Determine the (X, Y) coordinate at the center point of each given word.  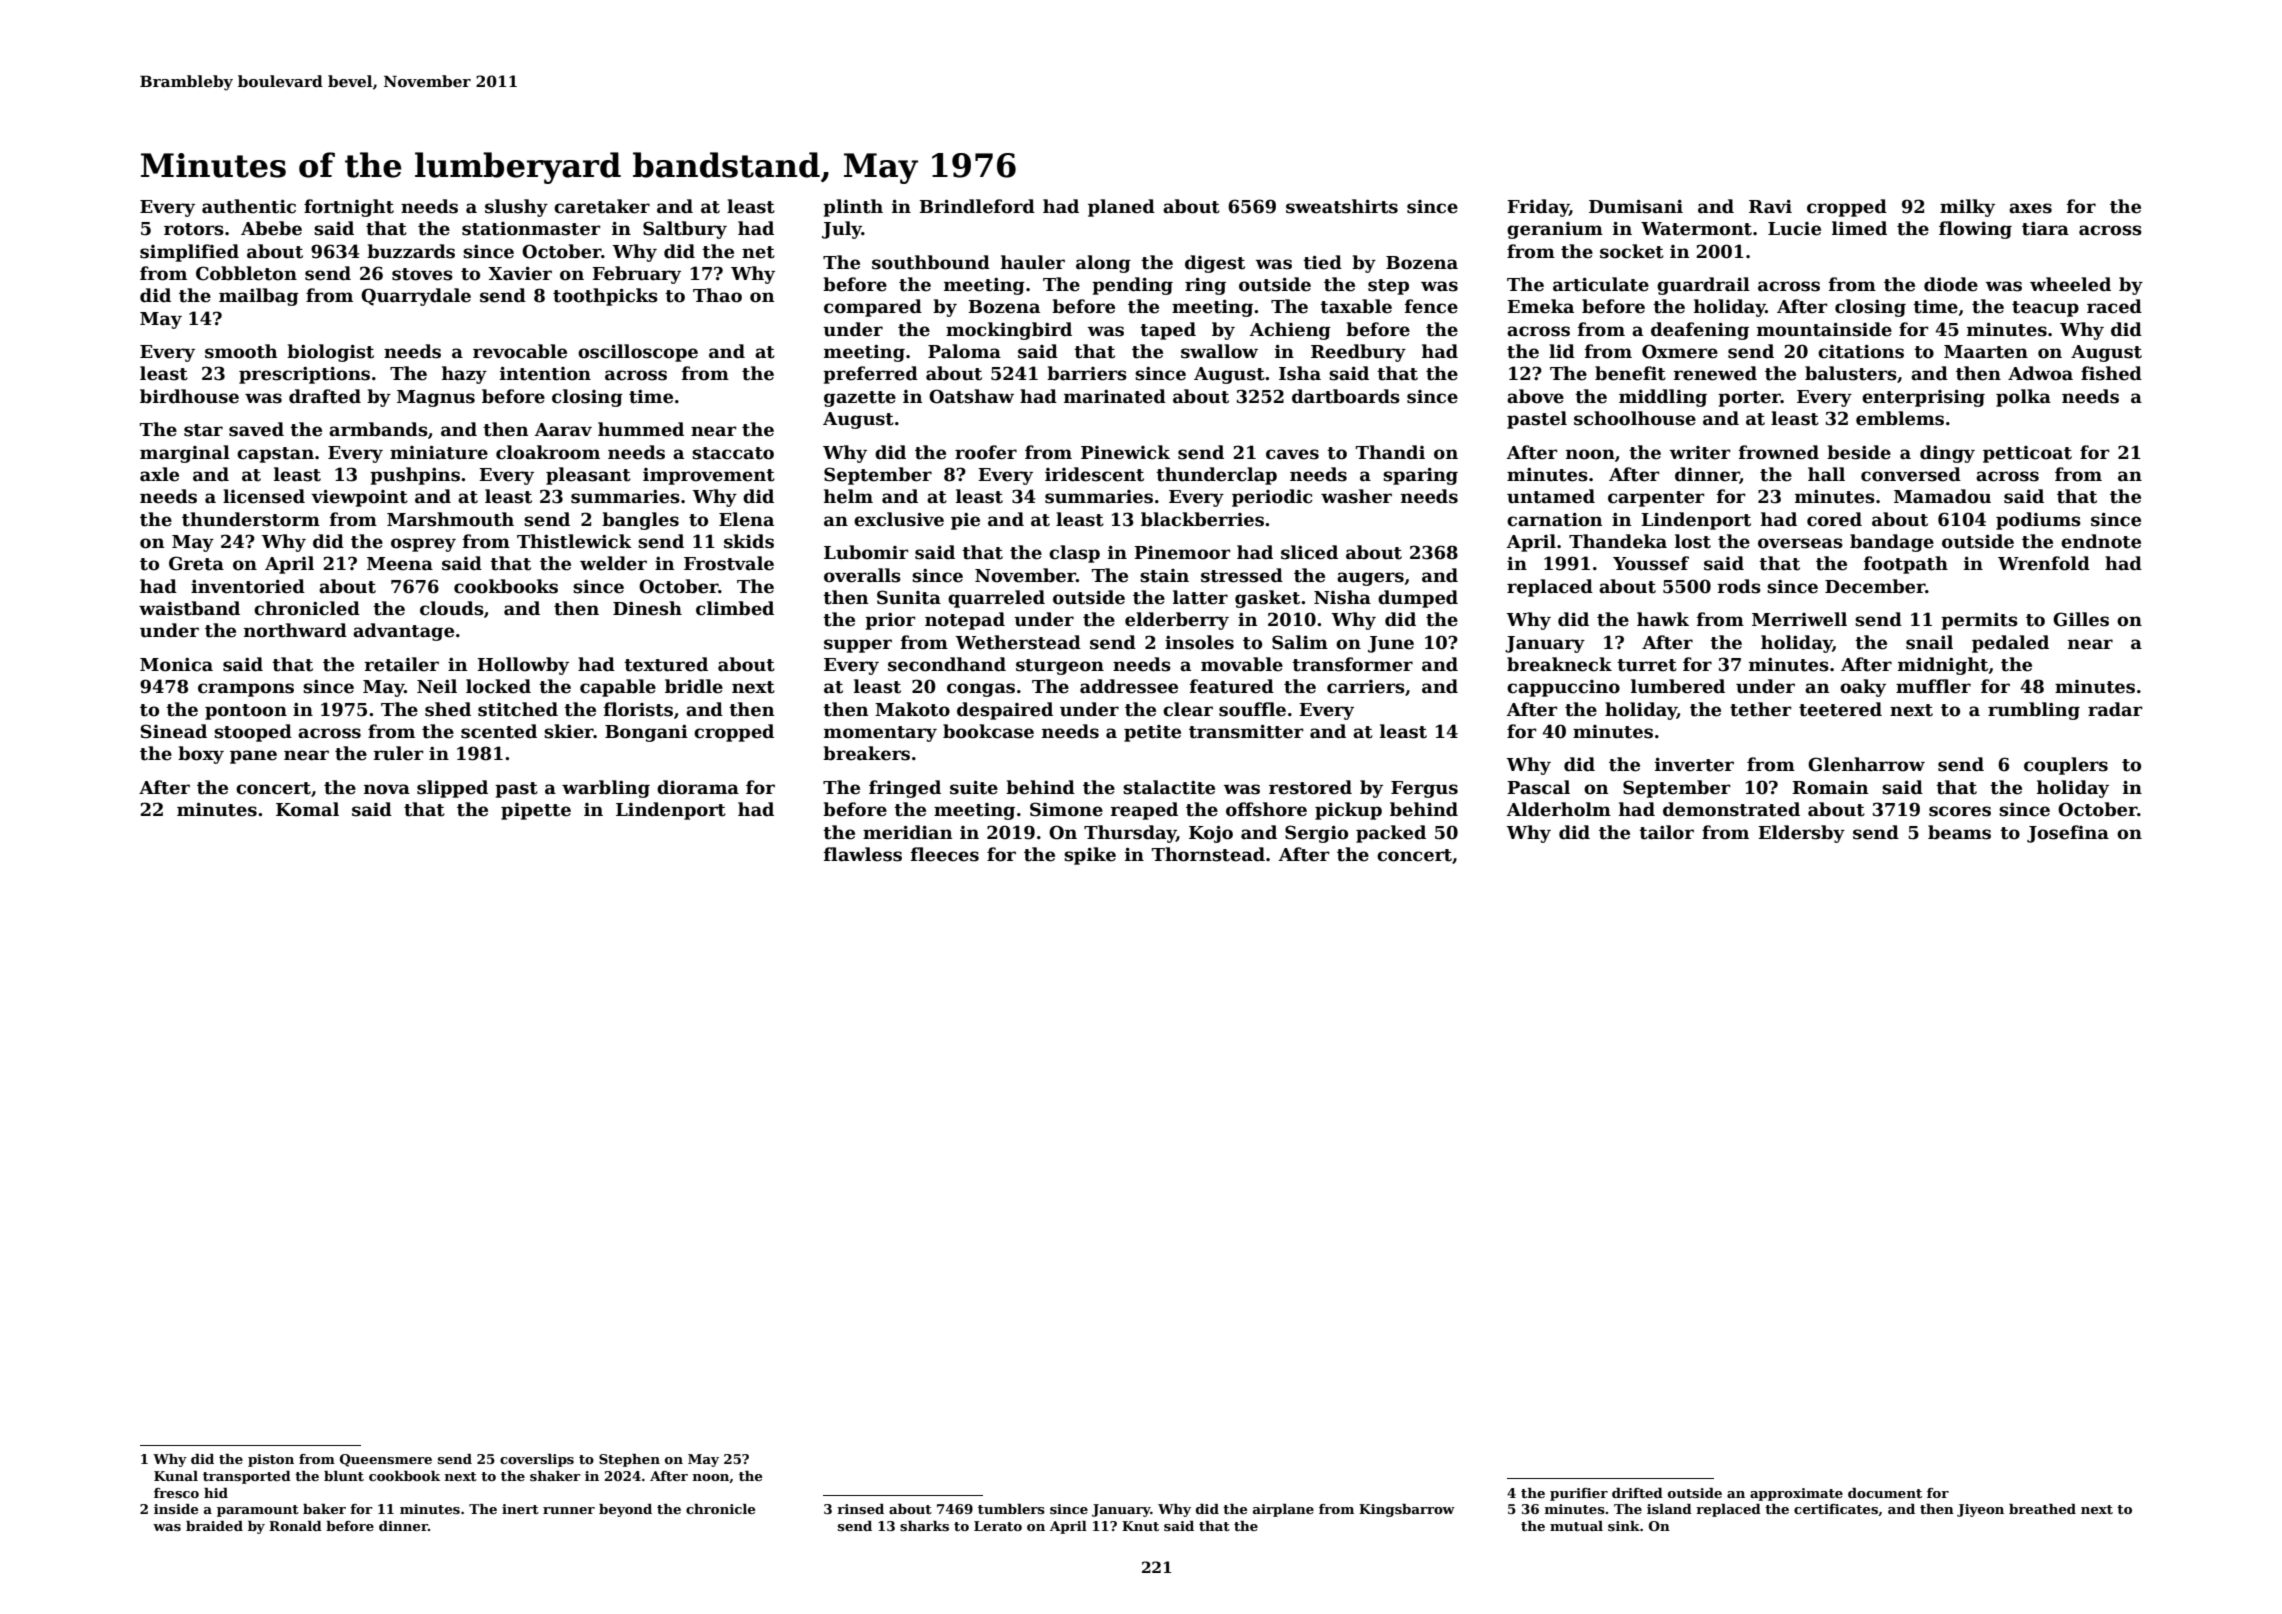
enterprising (1923, 398)
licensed (264, 496)
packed (1391, 834)
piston (271, 1460)
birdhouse (189, 396)
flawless (863, 854)
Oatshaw (971, 396)
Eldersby (1801, 834)
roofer (986, 452)
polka (2023, 398)
